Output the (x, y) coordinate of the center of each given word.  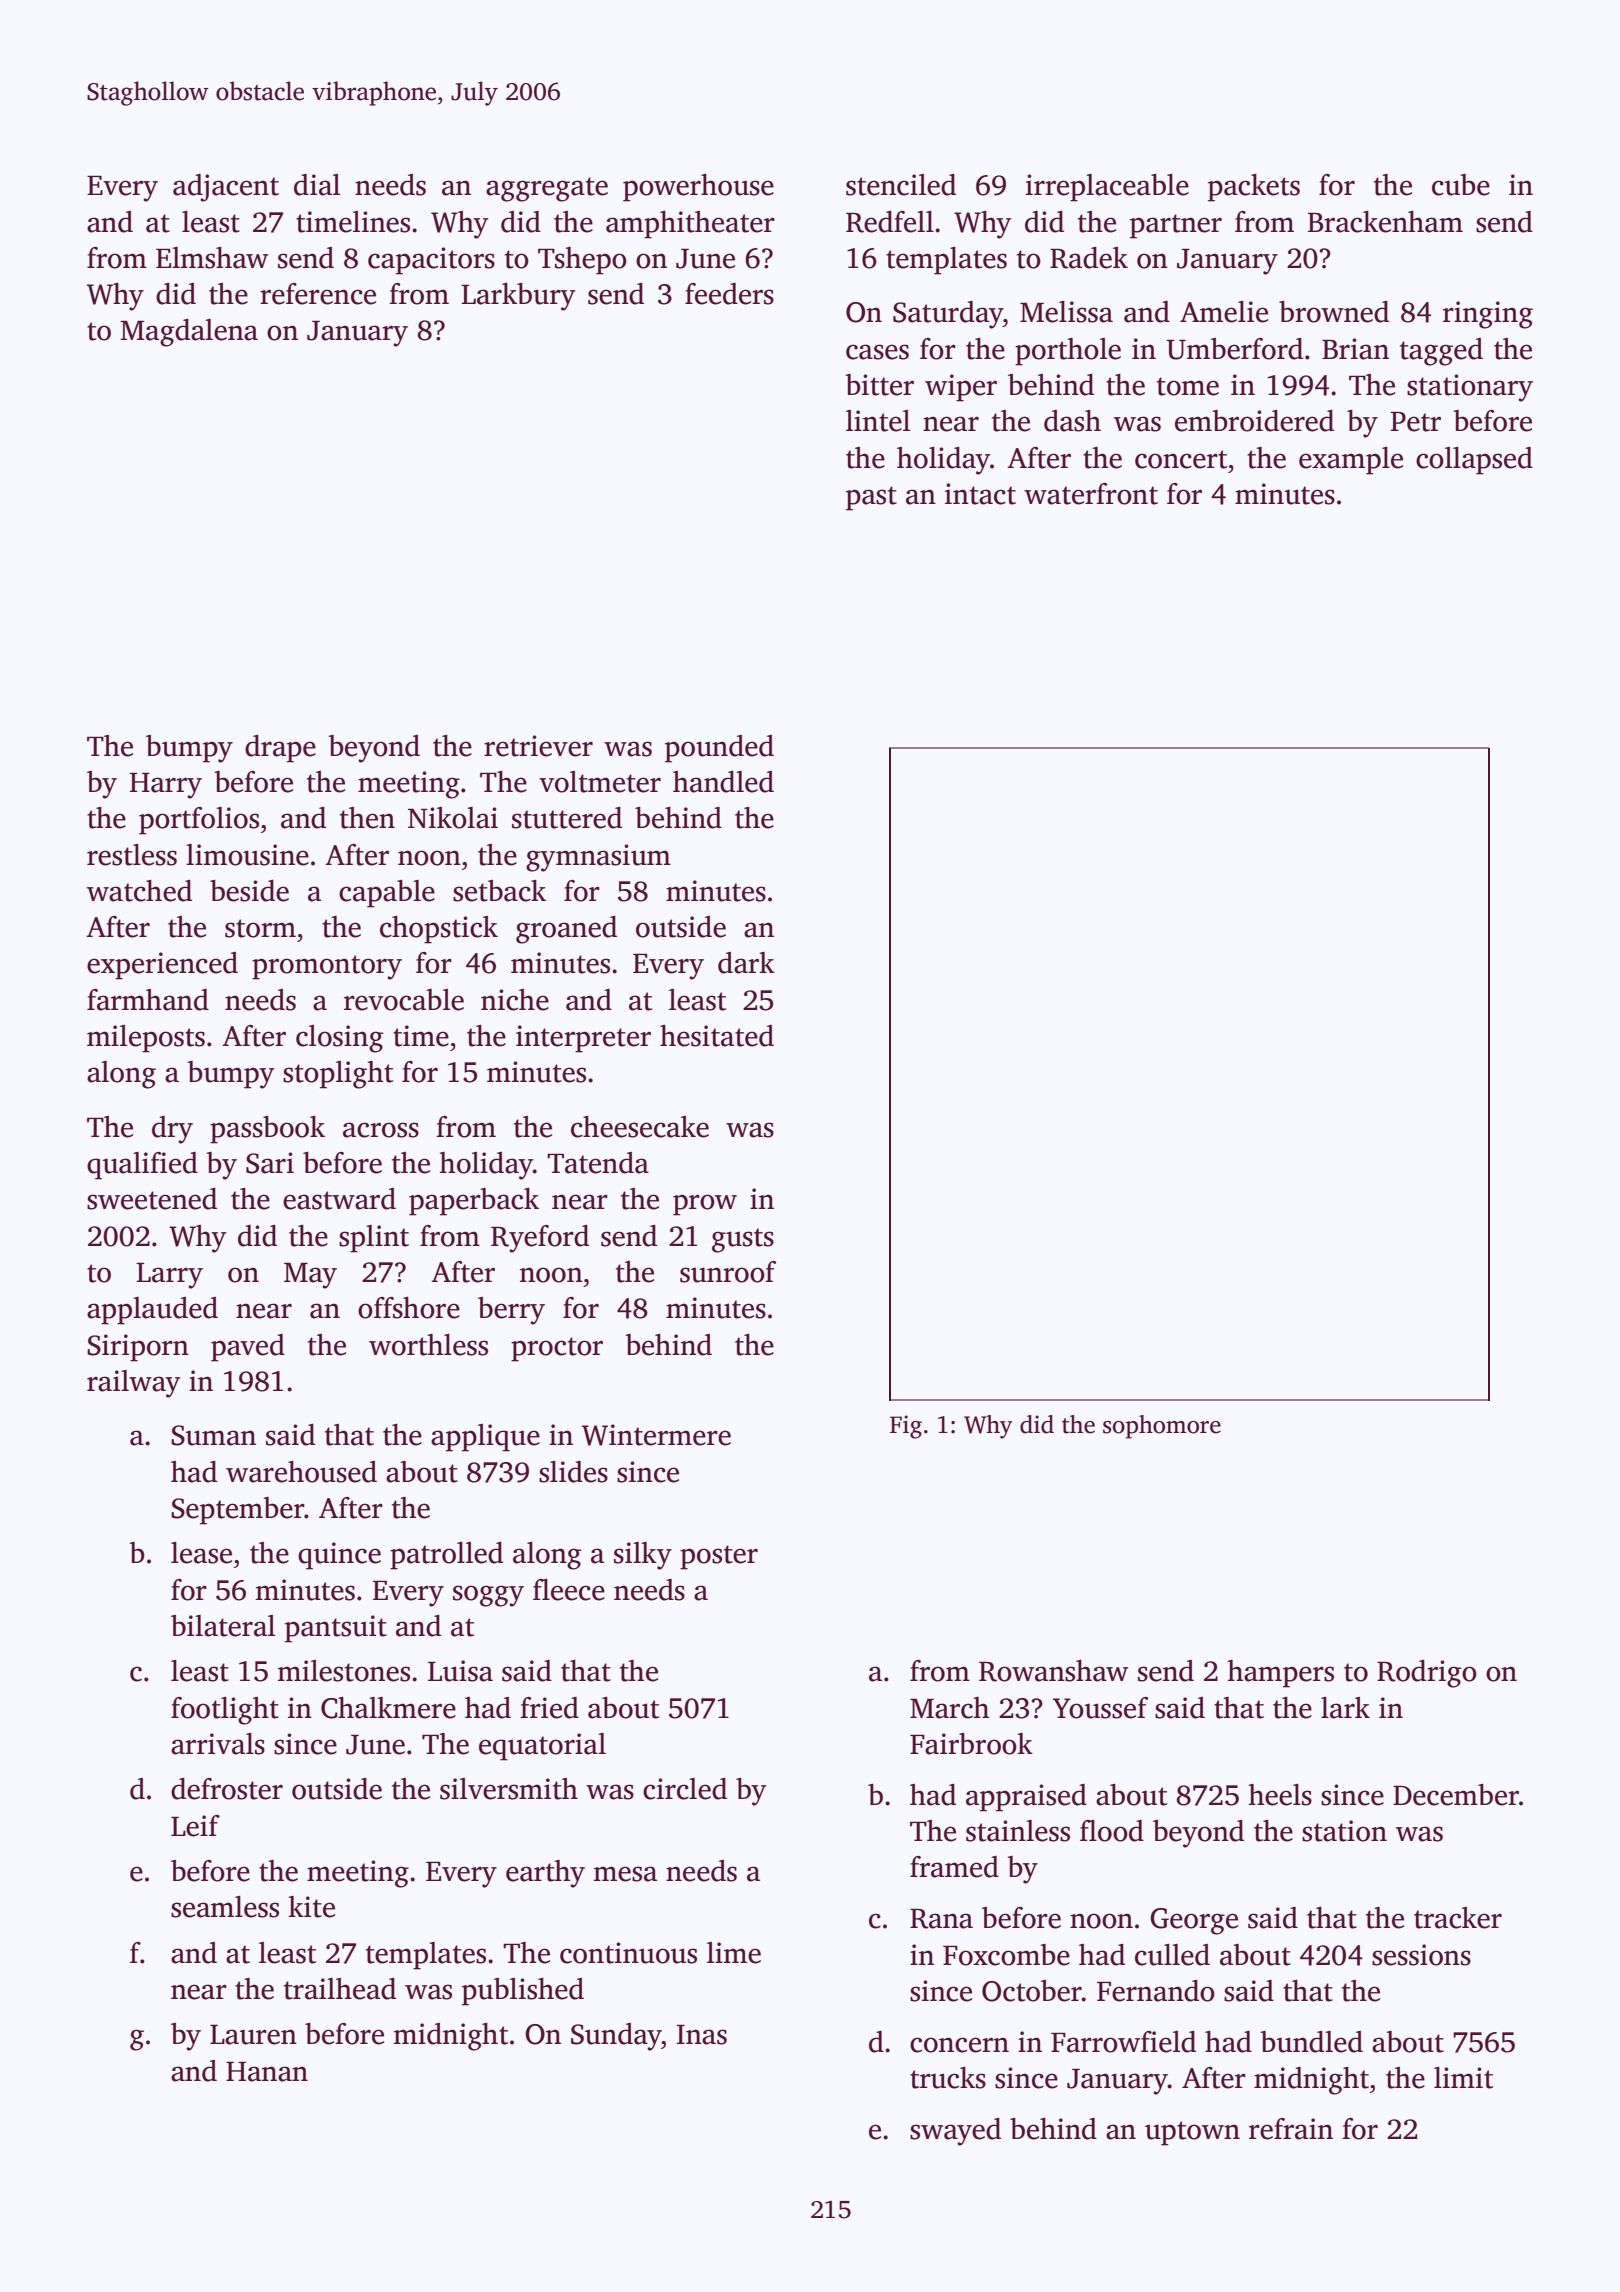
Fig (906, 1427)
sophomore (1162, 1427)
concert (1181, 459)
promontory (327, 967)
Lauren (253, 2035)
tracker (1458, 1918)
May (310, 1276)
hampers (1280, 1674)
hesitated (717, 1036)
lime (734, 1953)
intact (980, 494)
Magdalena (189, 333)
